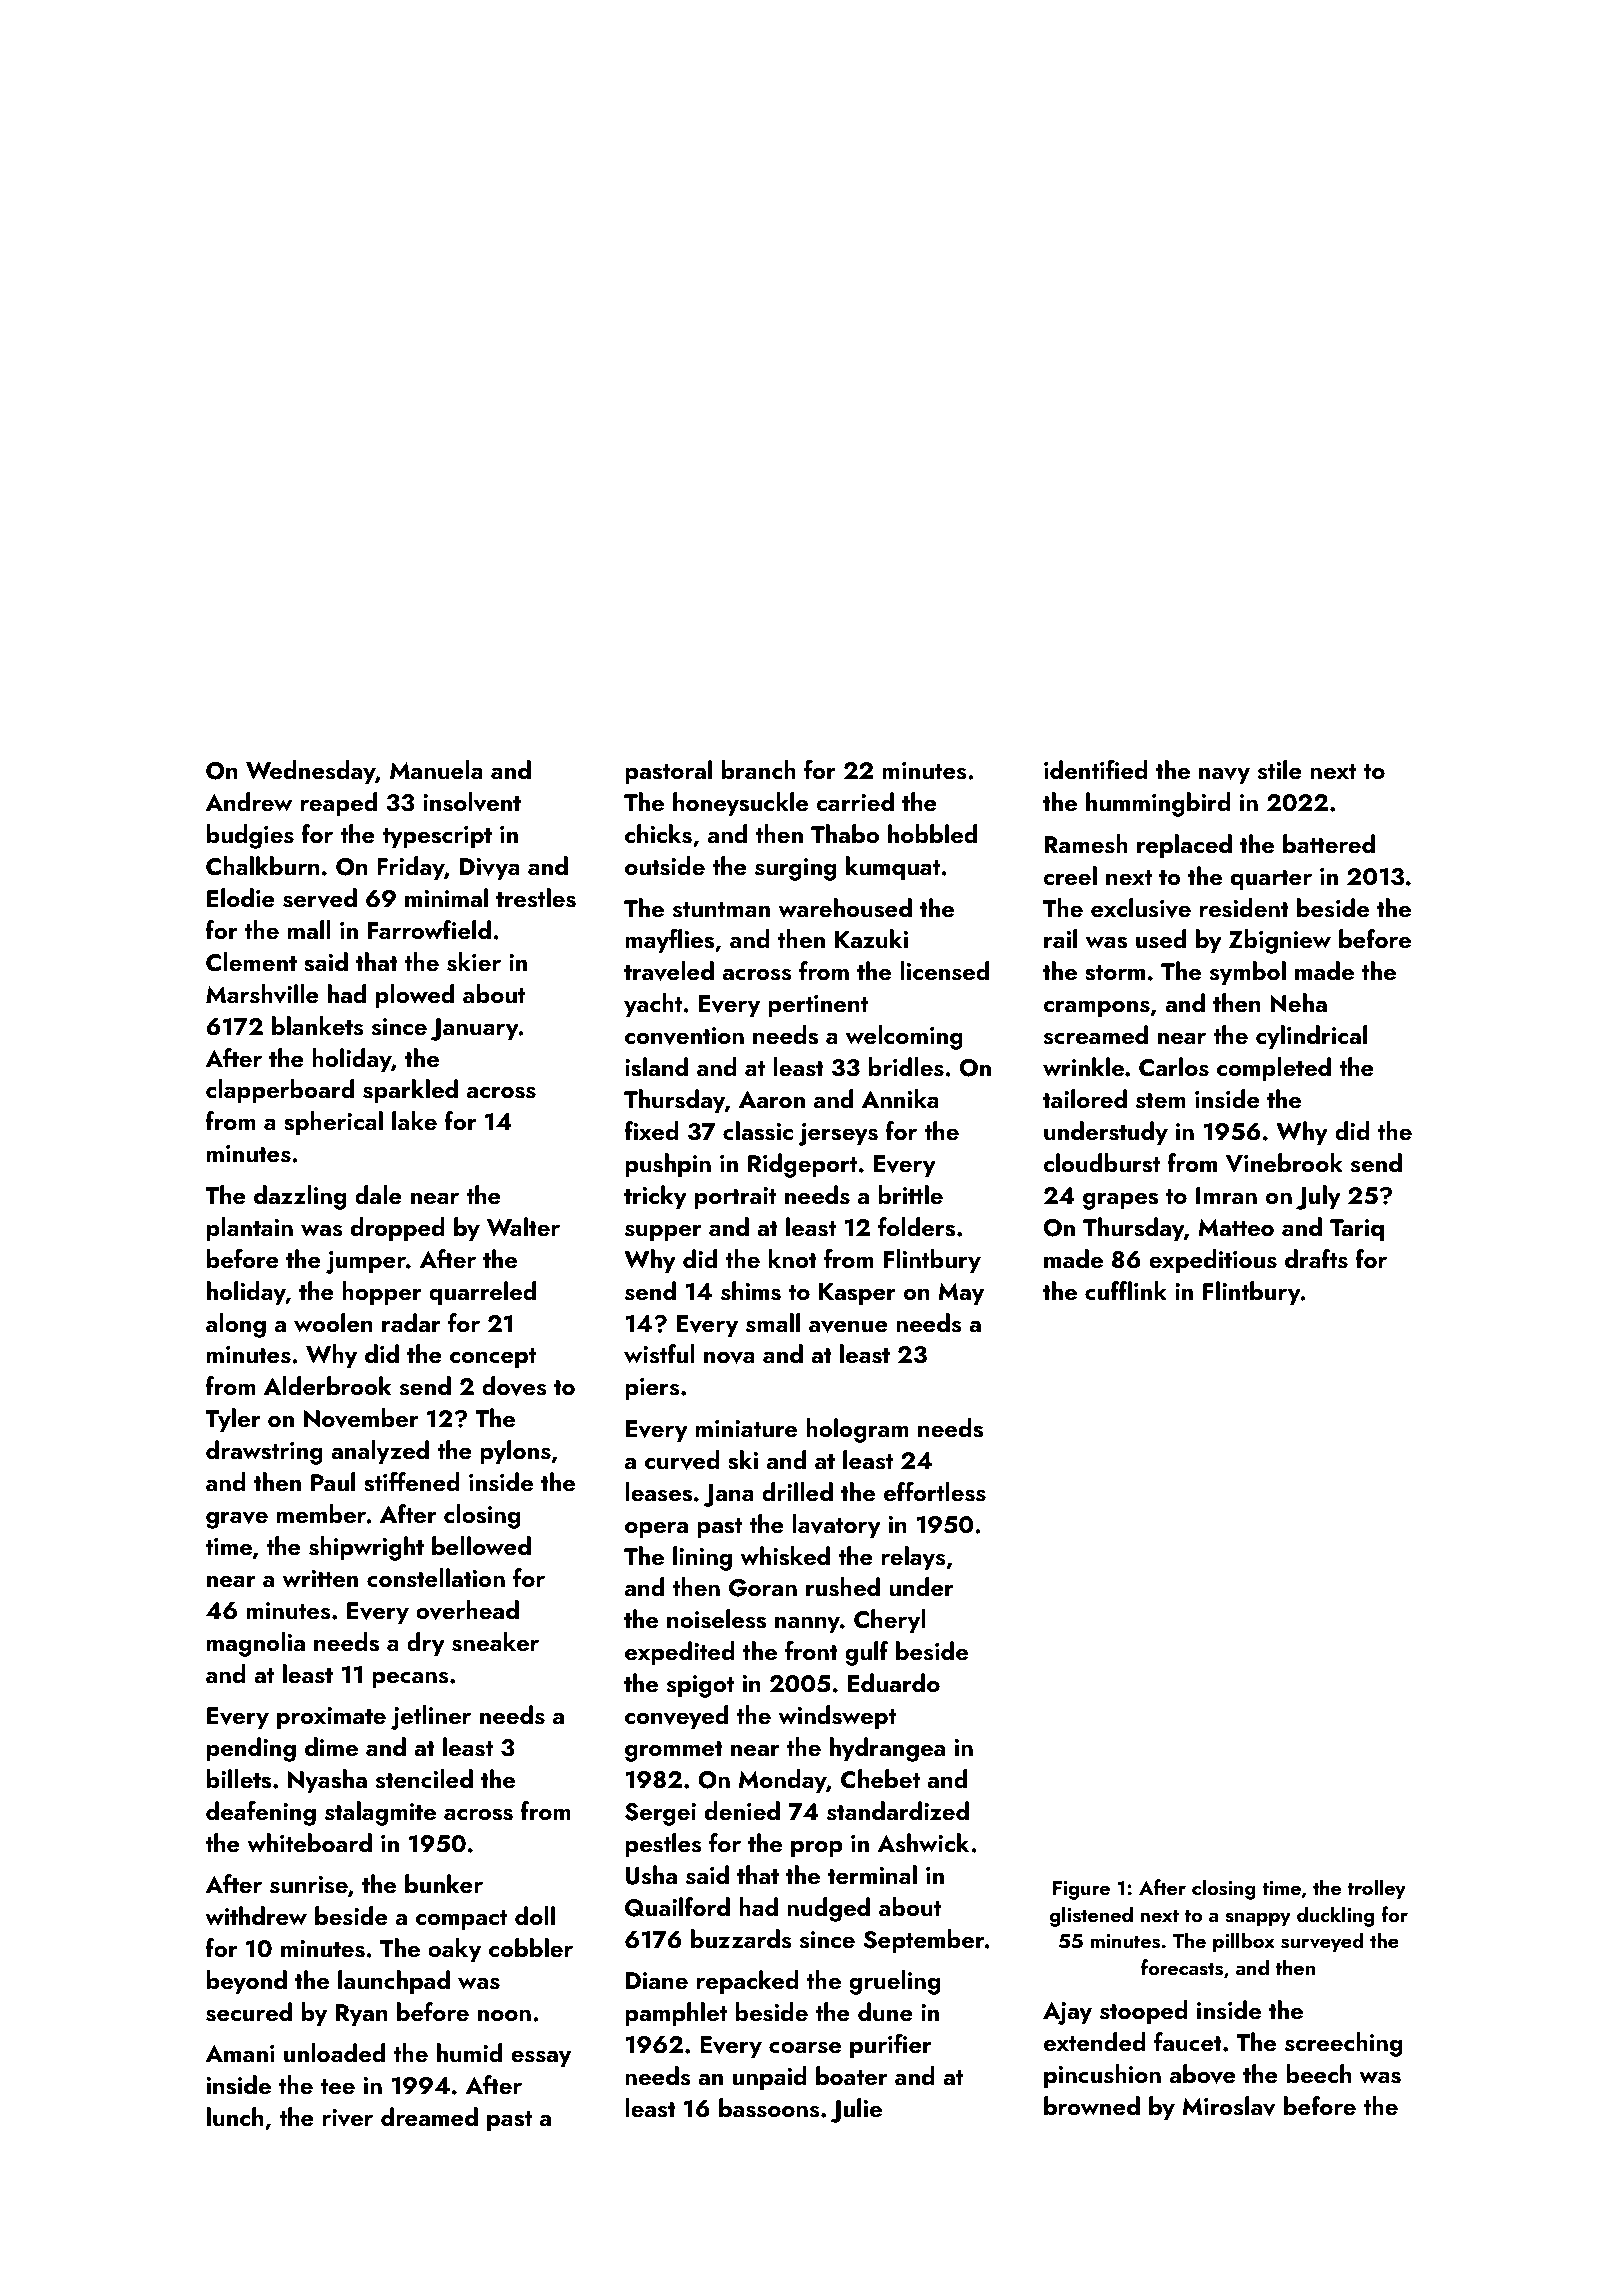  Describe the element at coordinates (1258, 1919) in the screenshot. I see `snappy` at that location.
